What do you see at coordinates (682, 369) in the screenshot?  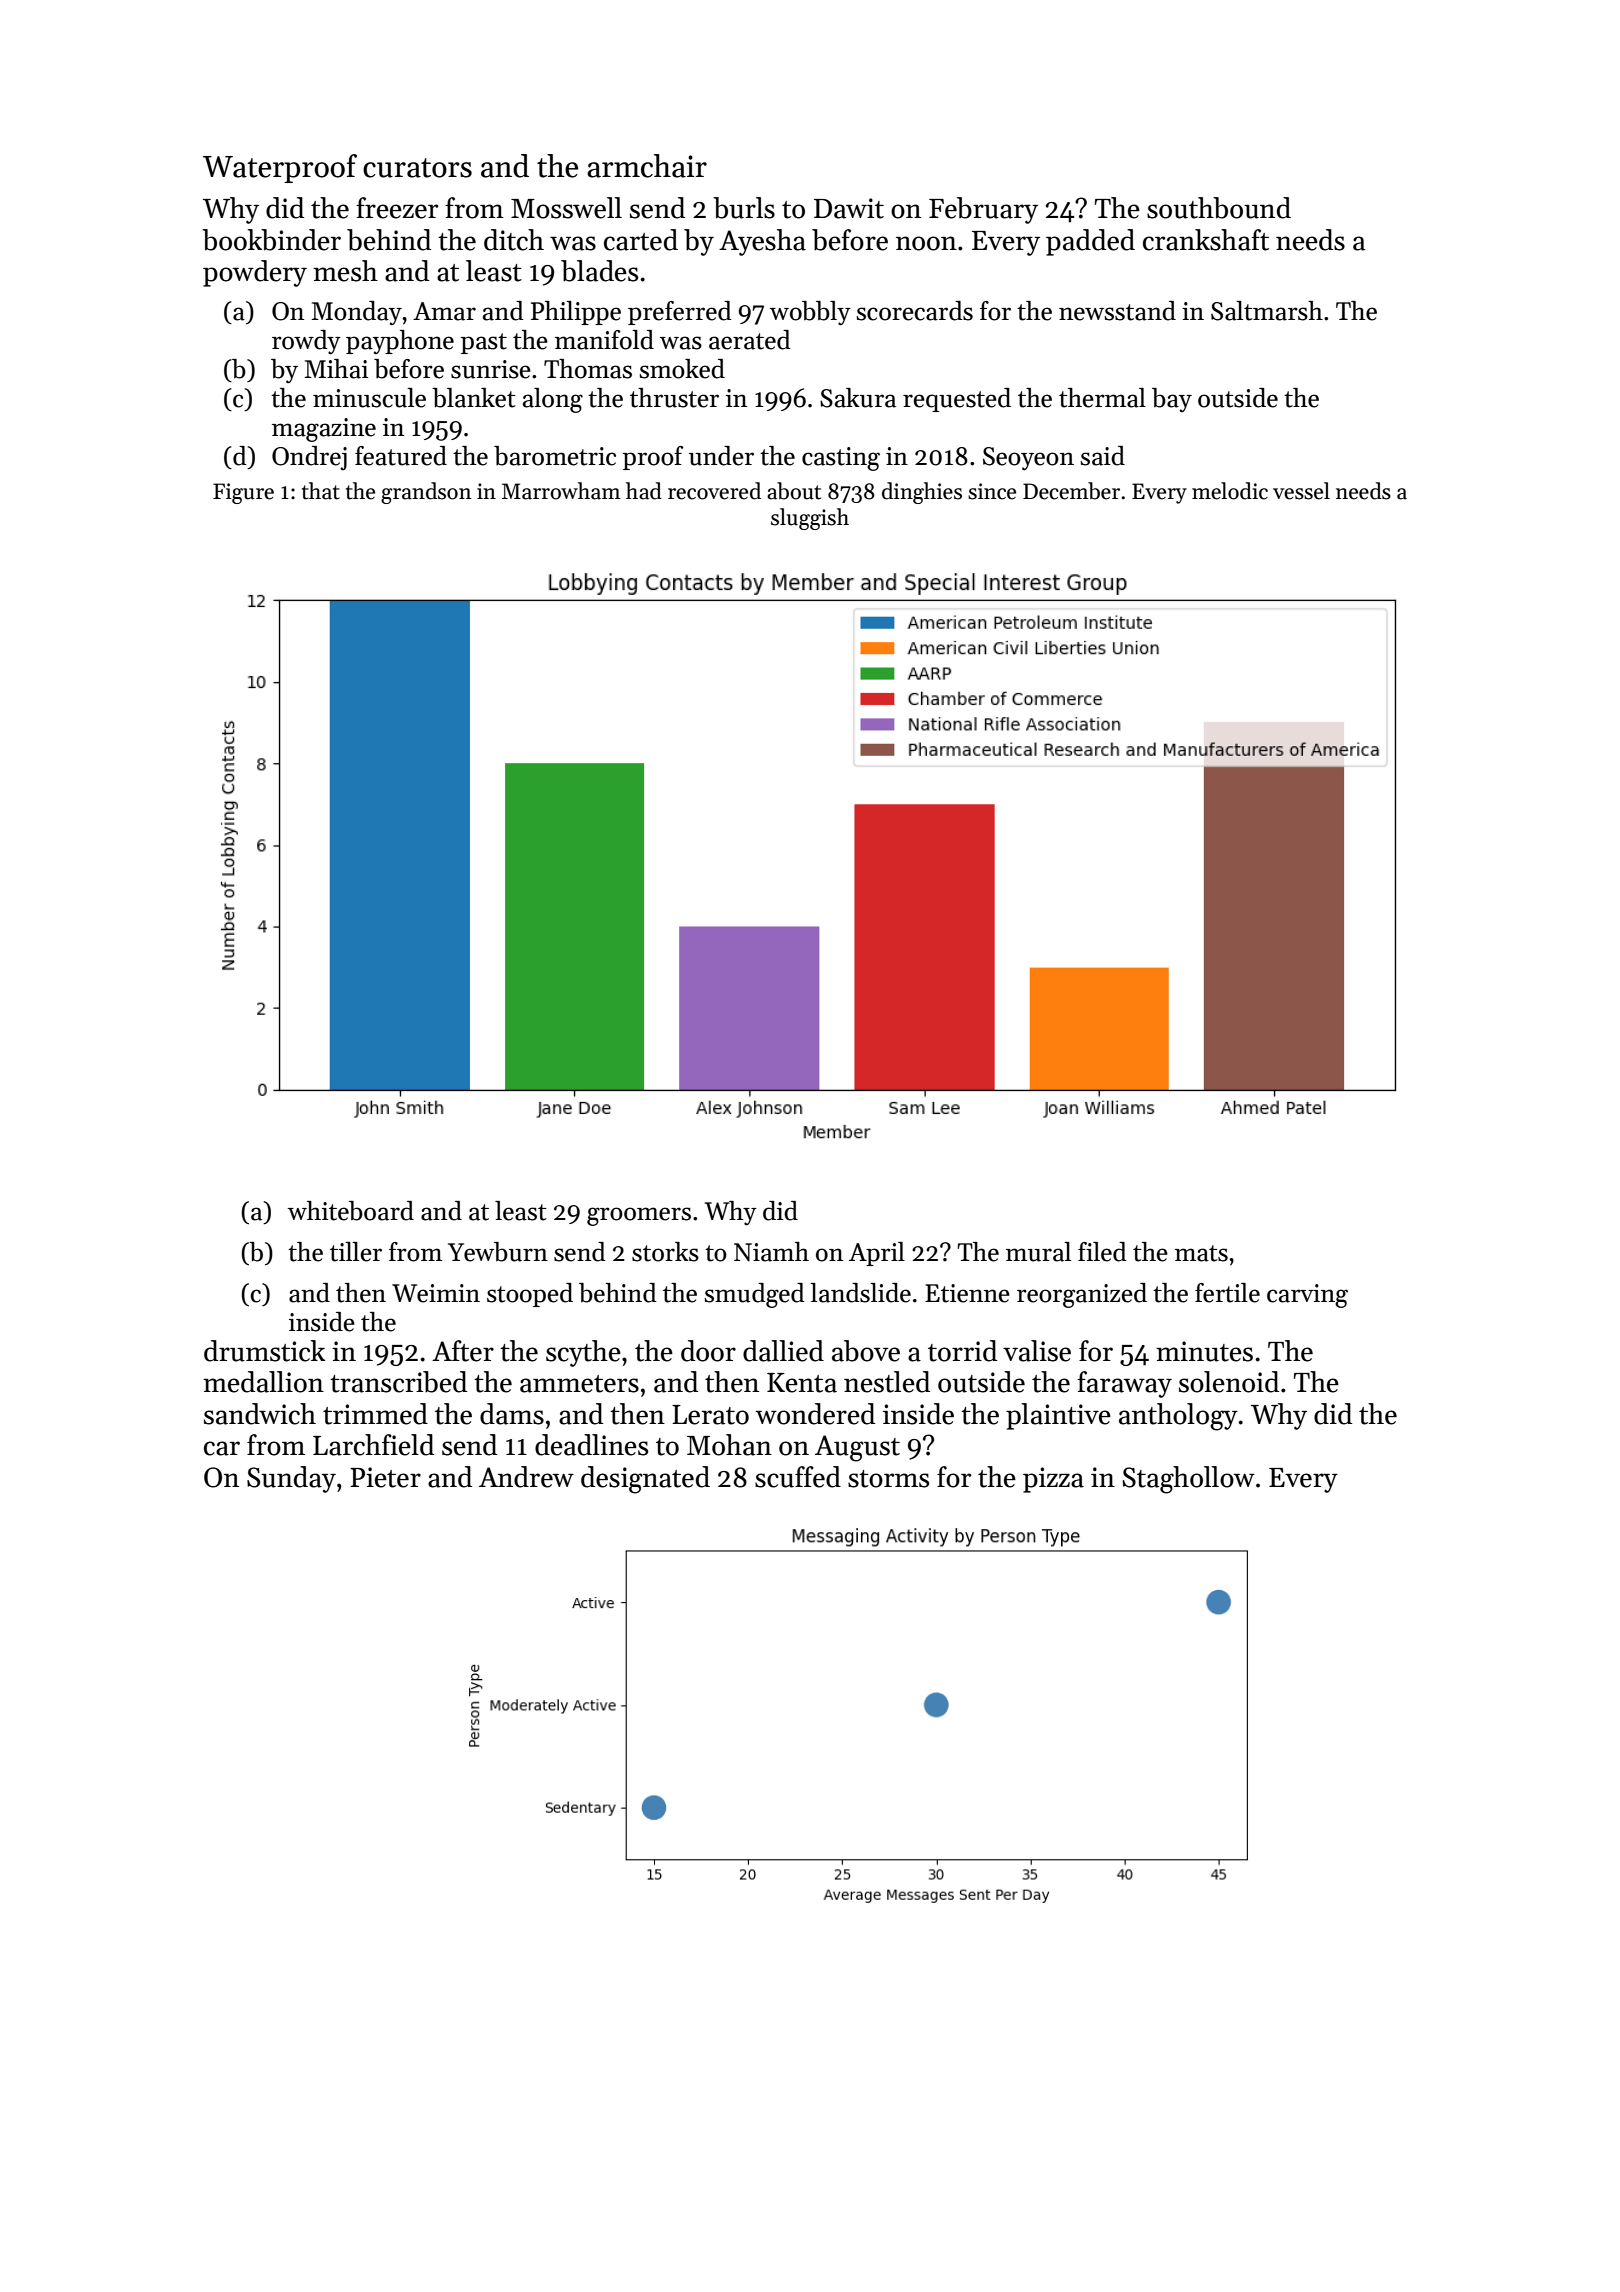 I see `smoked` at bounding box center [682, 369].
